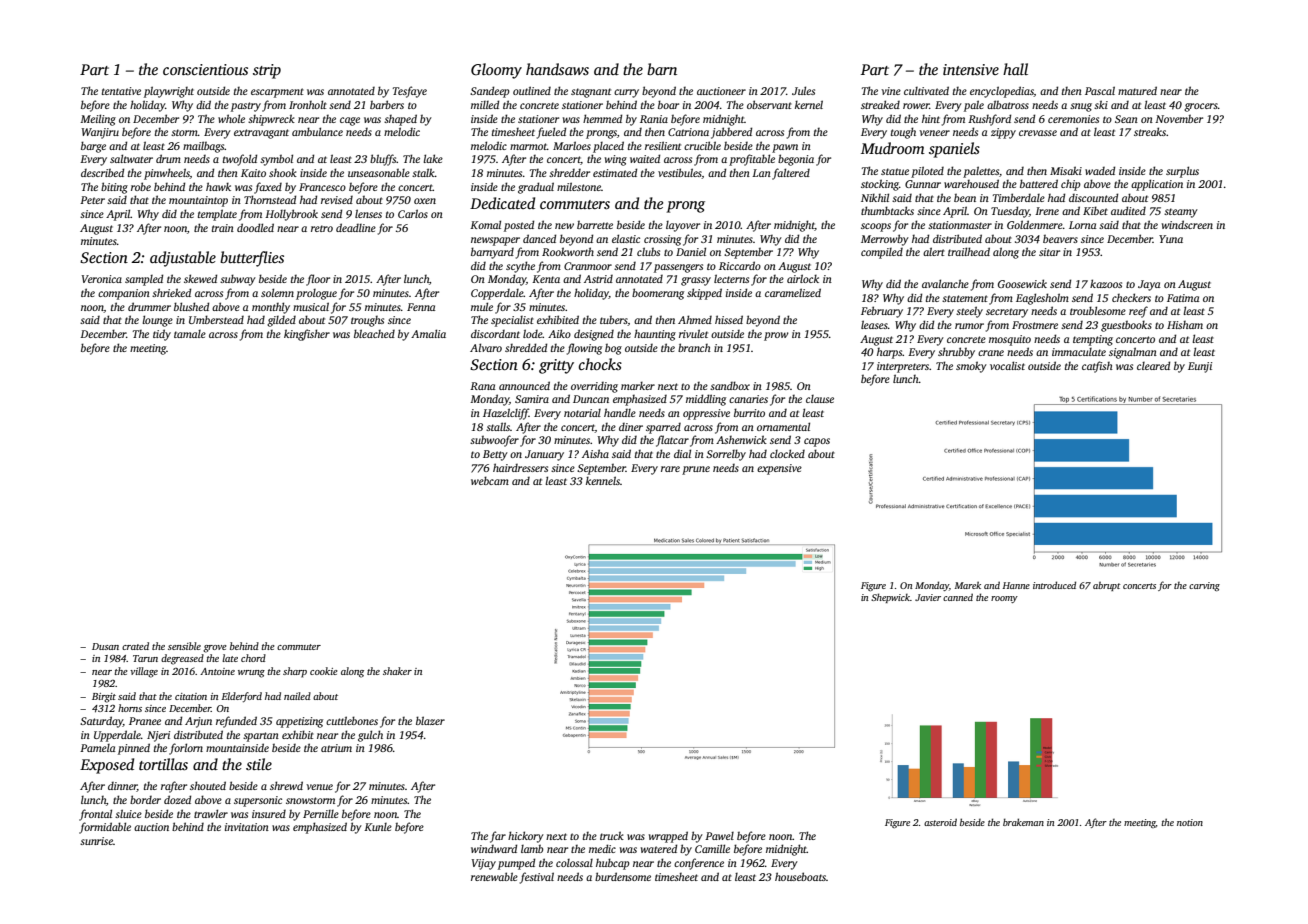 The height and width of the document is (924, 1308). Describe the element at coordinates (1016, 585) in the document. I see `Hanne` at that location.
